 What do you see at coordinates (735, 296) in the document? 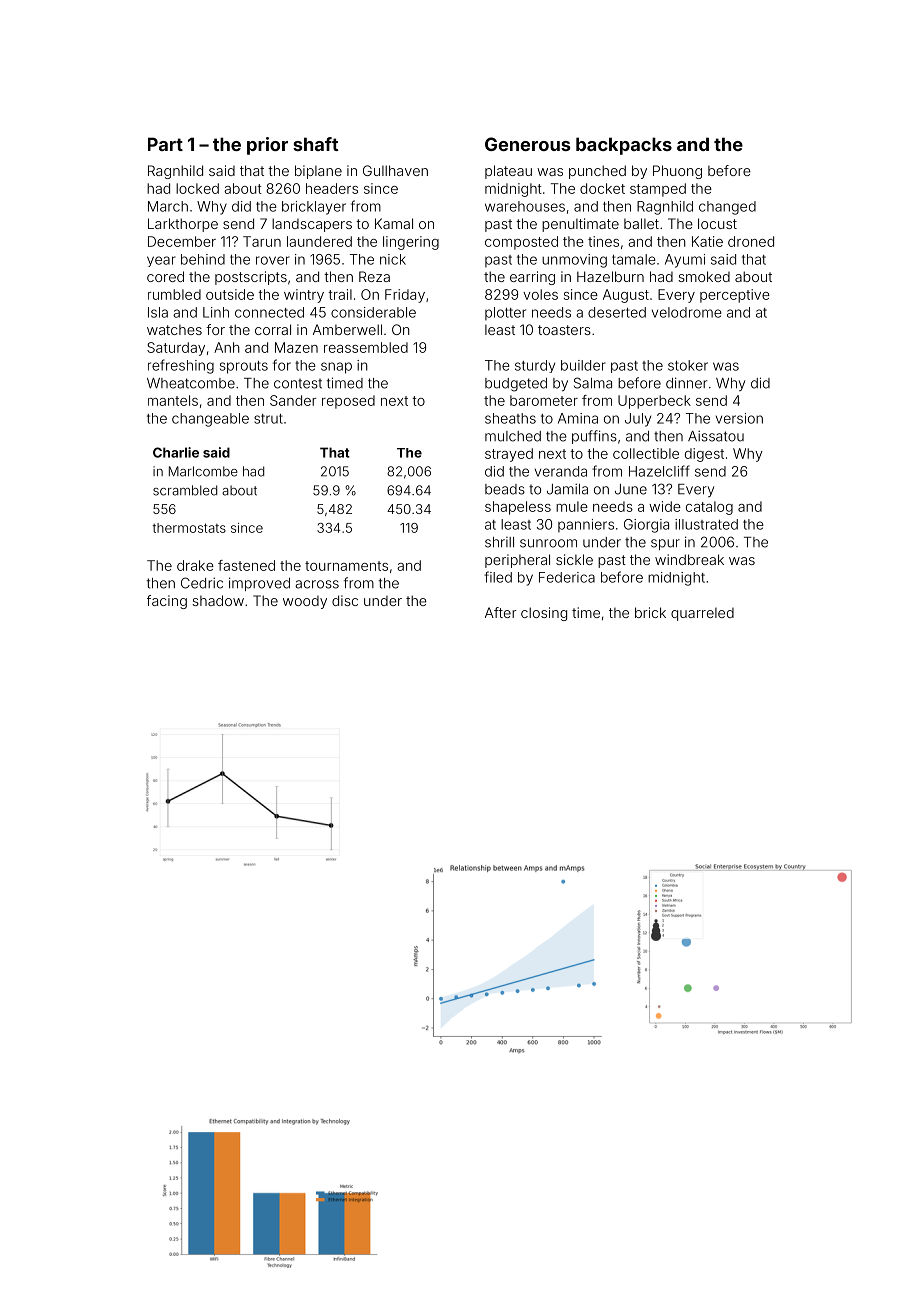
I see `perceptive` at bounding box center [735, 296].
